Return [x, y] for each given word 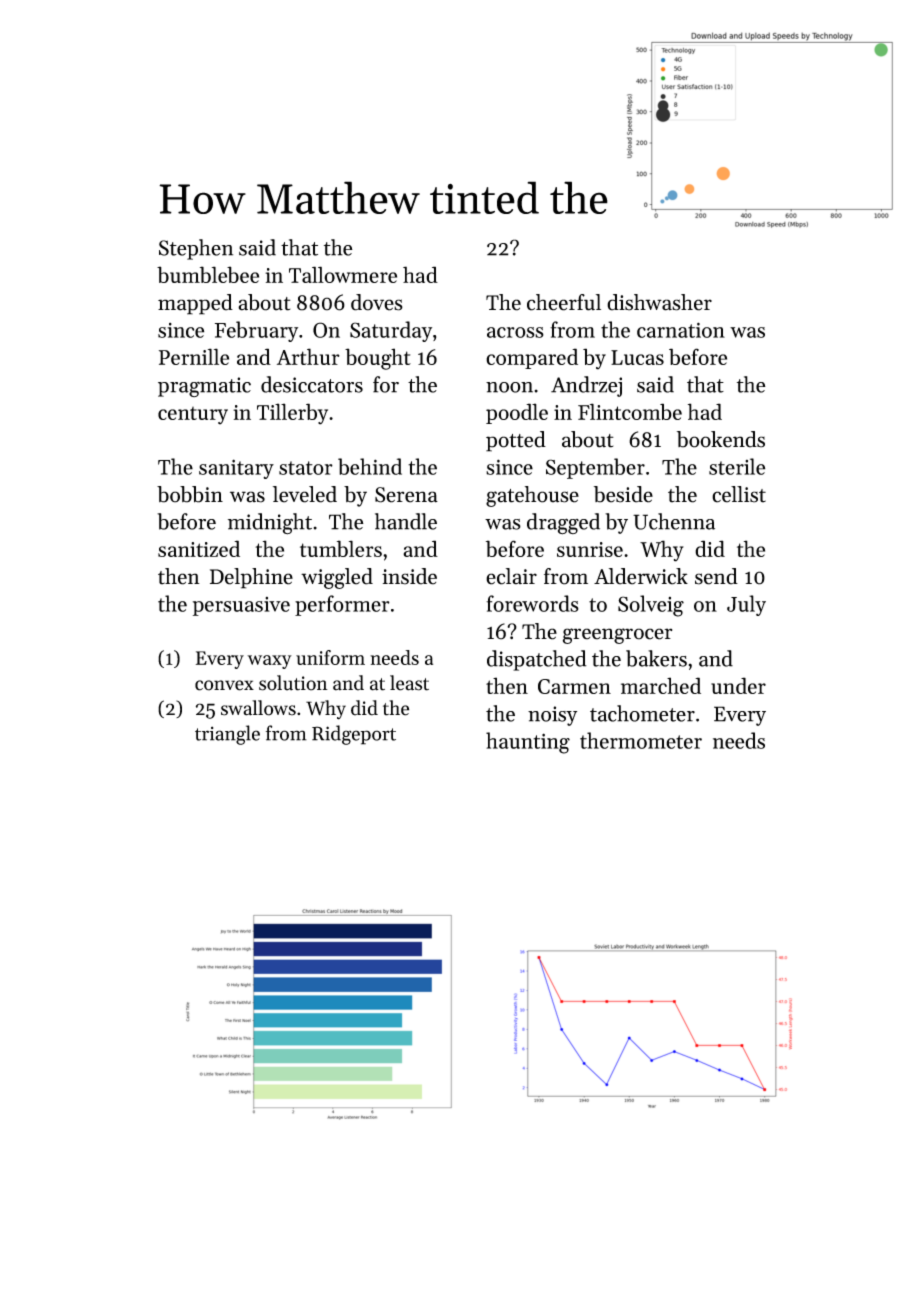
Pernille [194, 356]
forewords [532, 603]
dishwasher [659, 302]
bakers [656, 658]
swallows [258, 708]
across [515, 332]
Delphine [251, 578]
